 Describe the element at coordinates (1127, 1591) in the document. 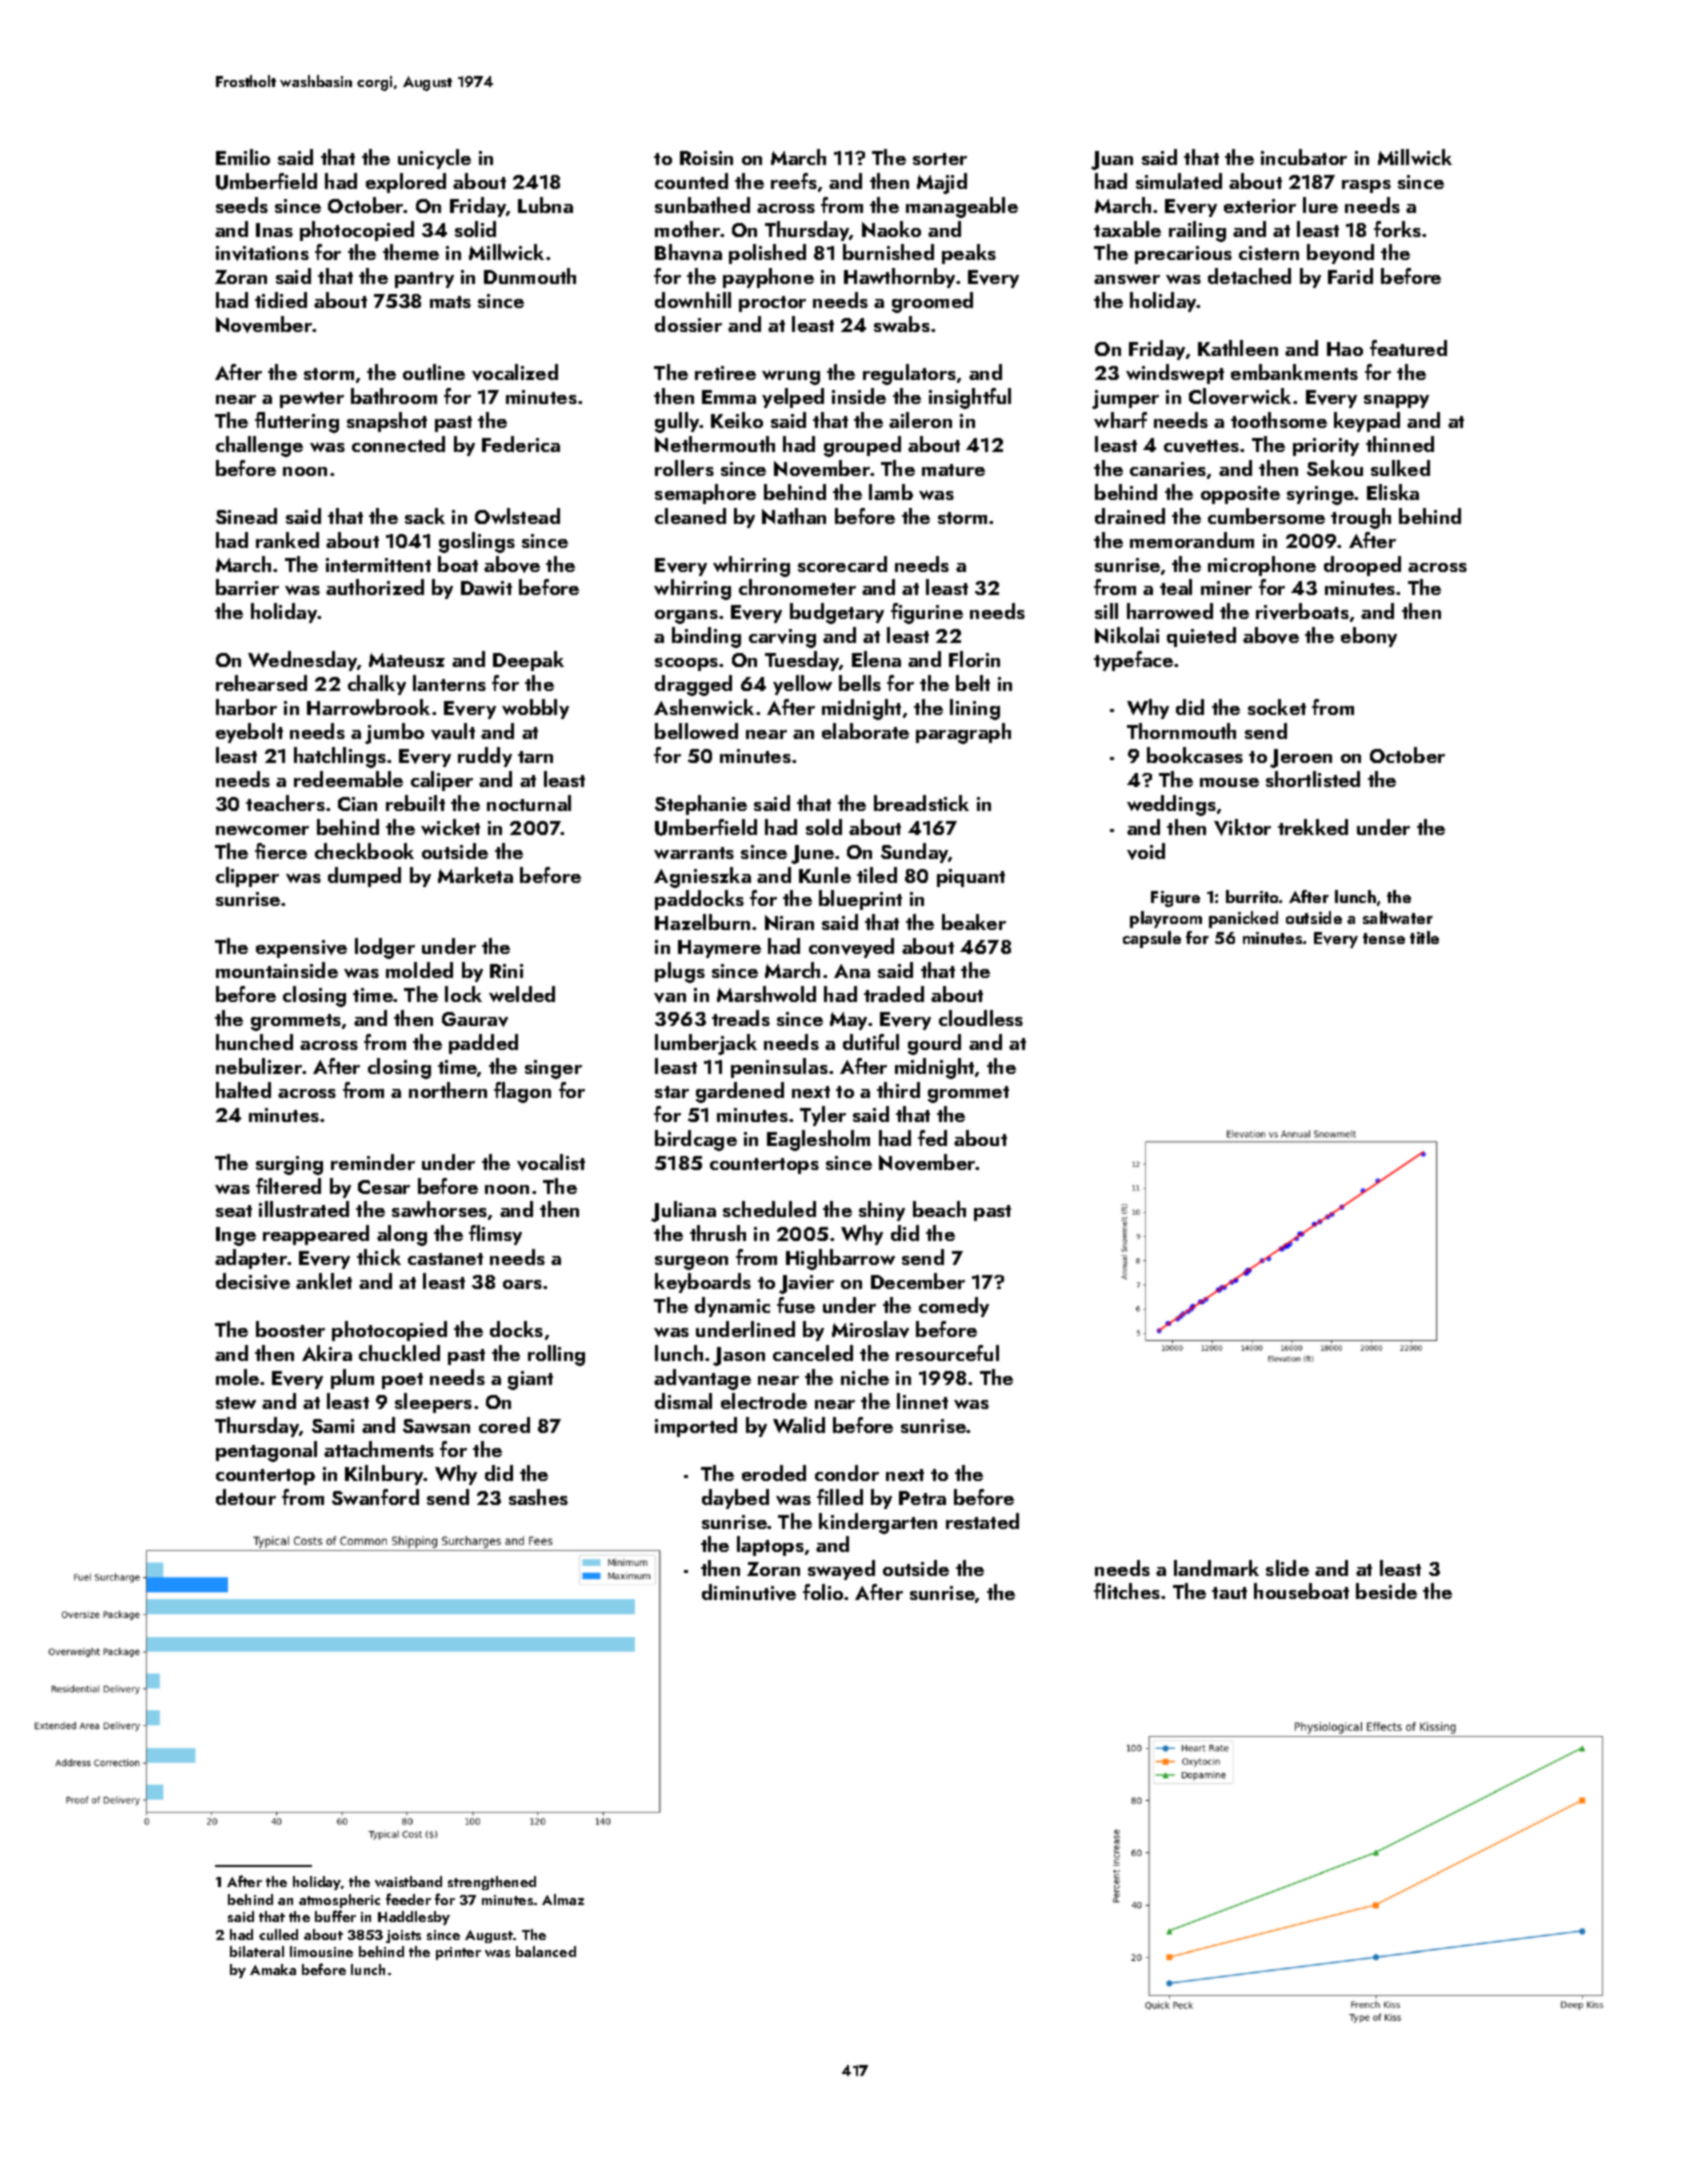

I see `flitches` at that location.
